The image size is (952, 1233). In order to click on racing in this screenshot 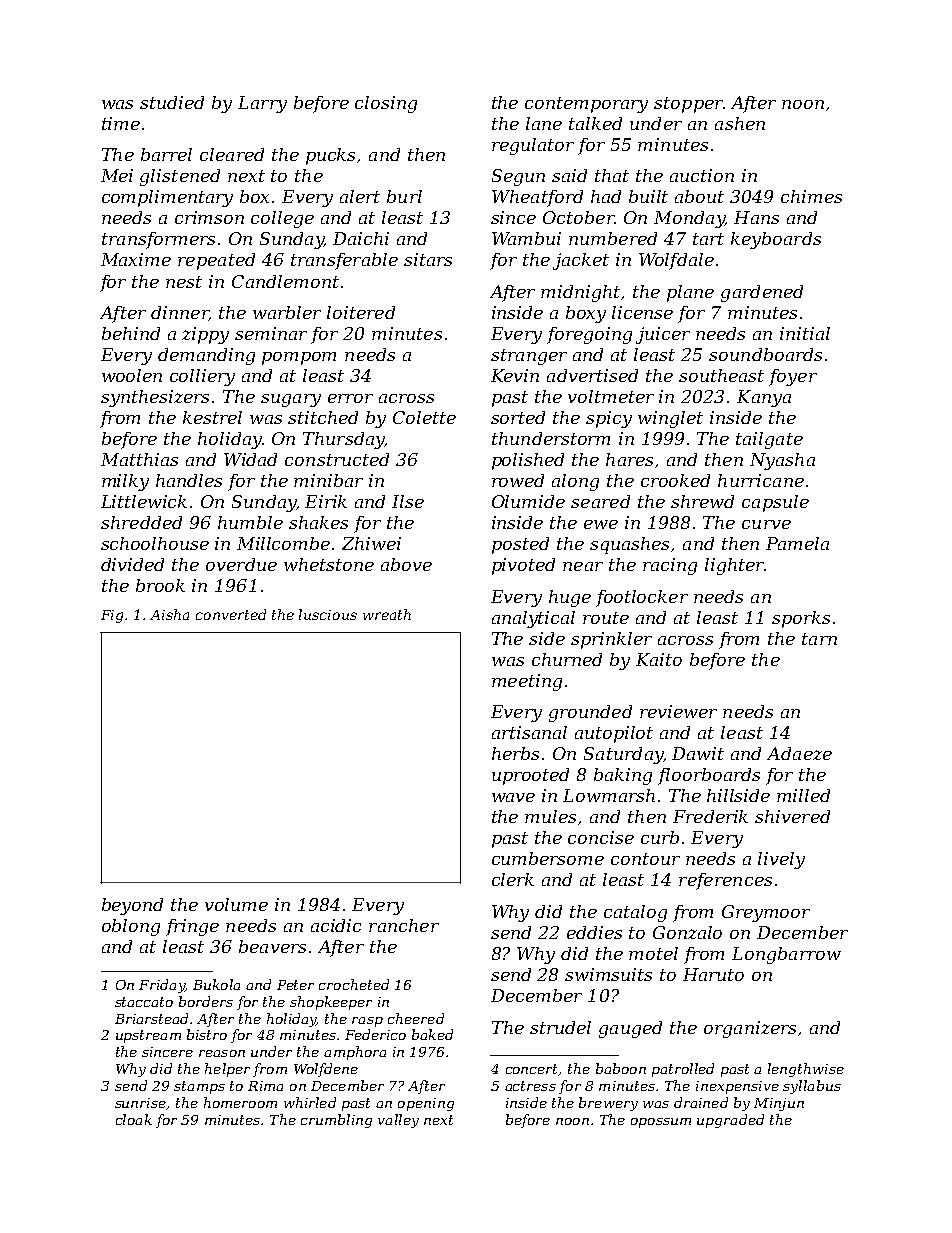, I will do `click(670, 566)`.
